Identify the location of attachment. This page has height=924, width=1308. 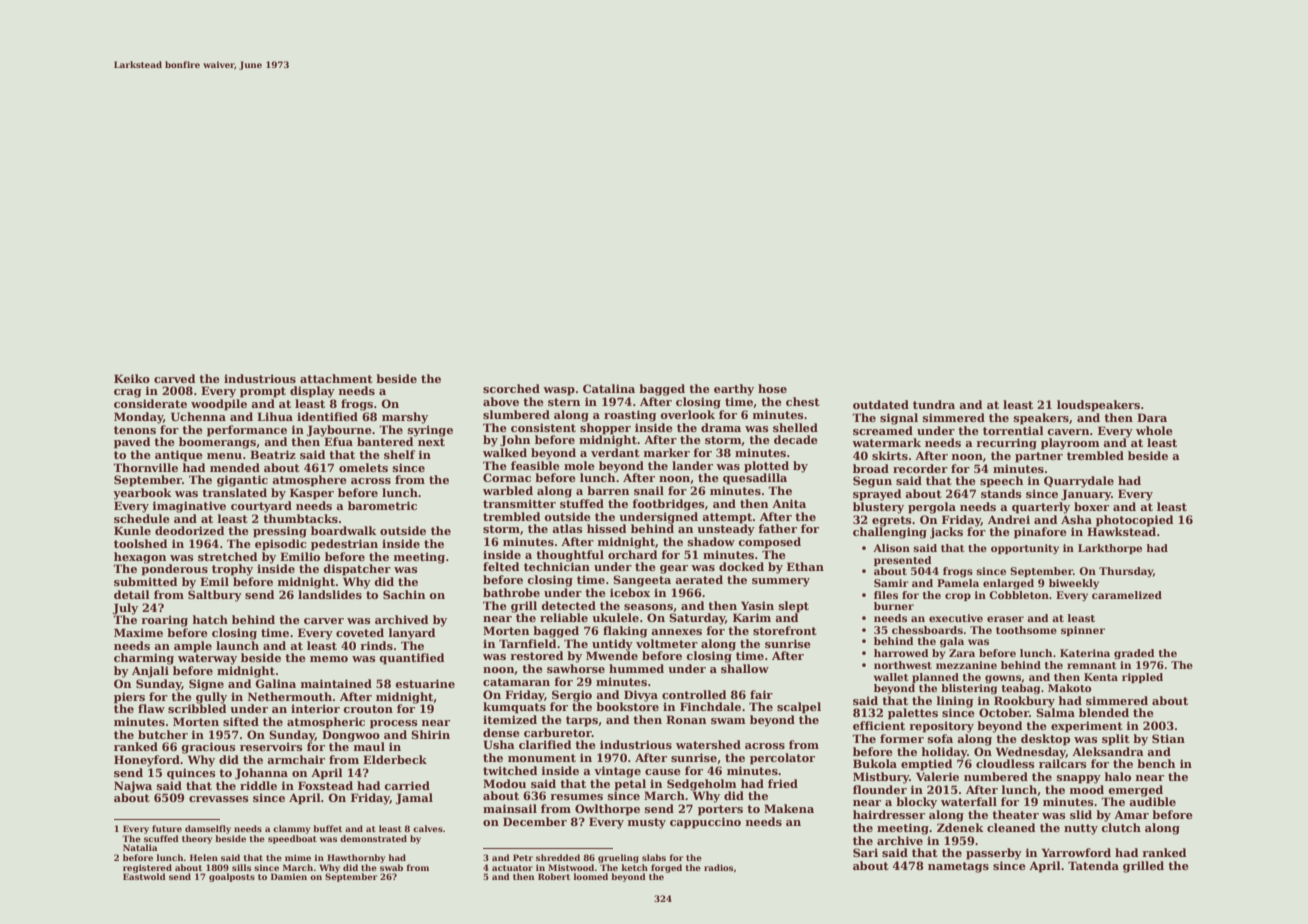
(336, 378).
